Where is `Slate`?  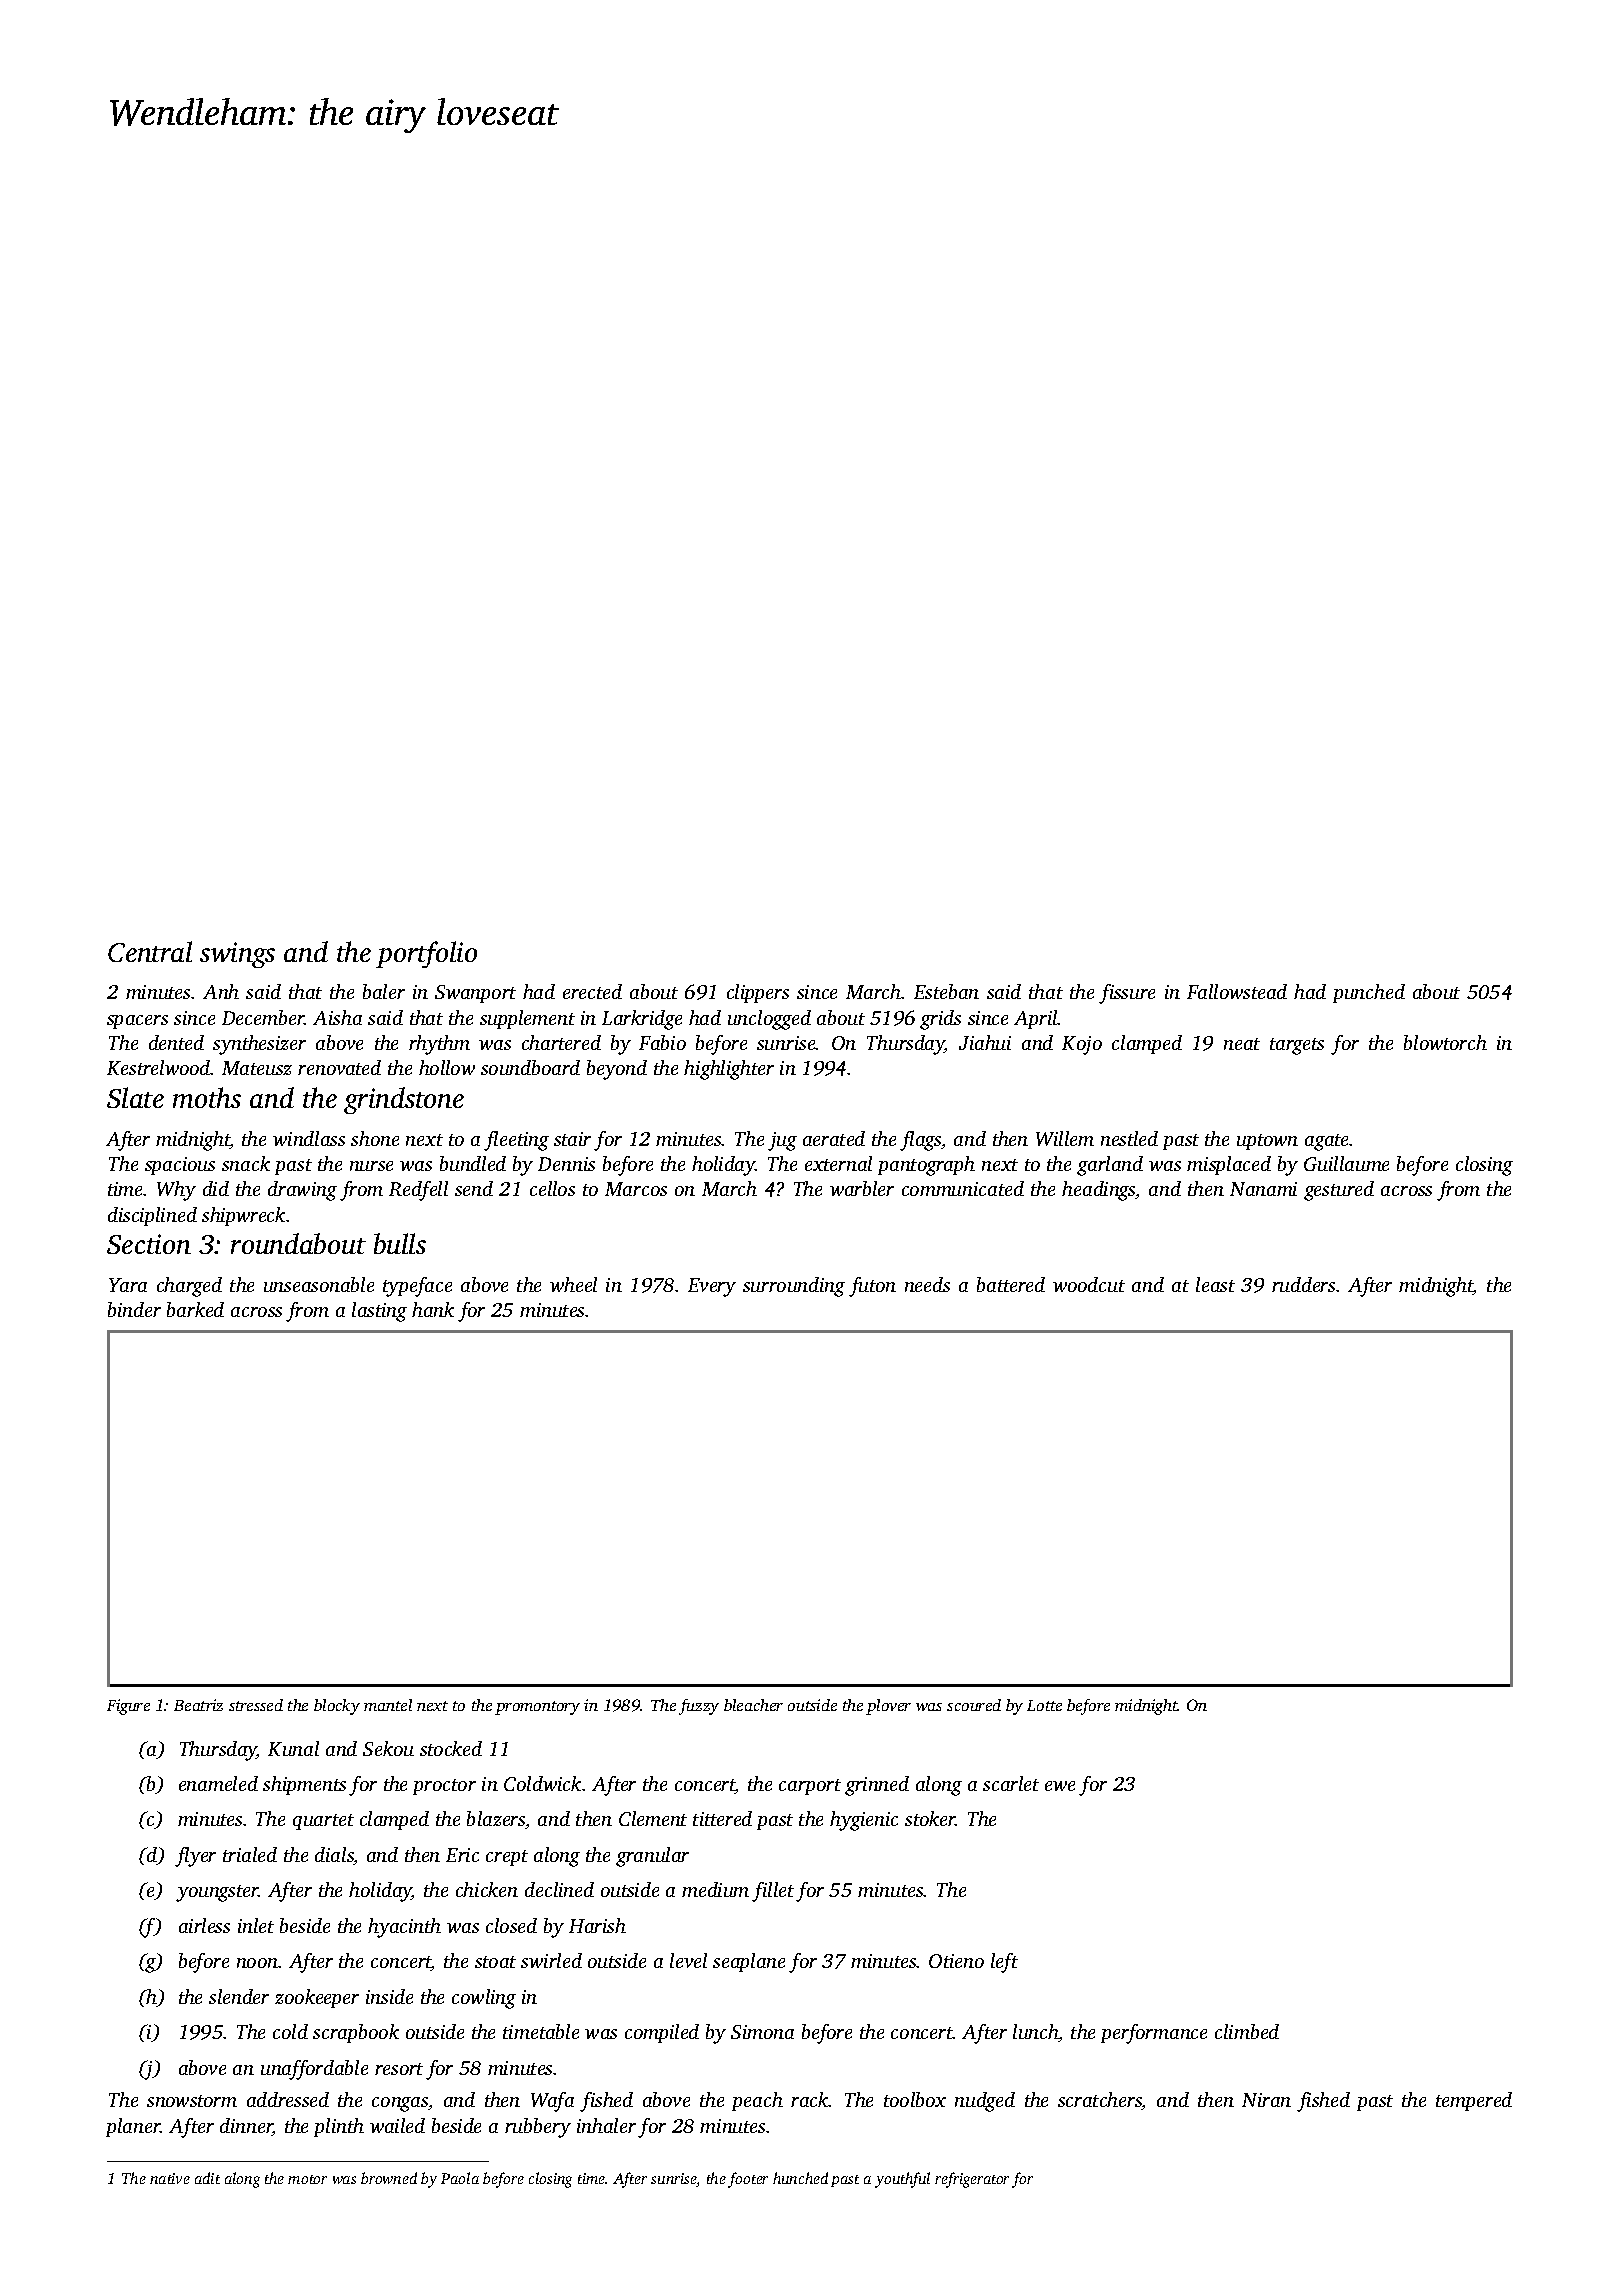 Slate is located at coordinates (135, 1097).
